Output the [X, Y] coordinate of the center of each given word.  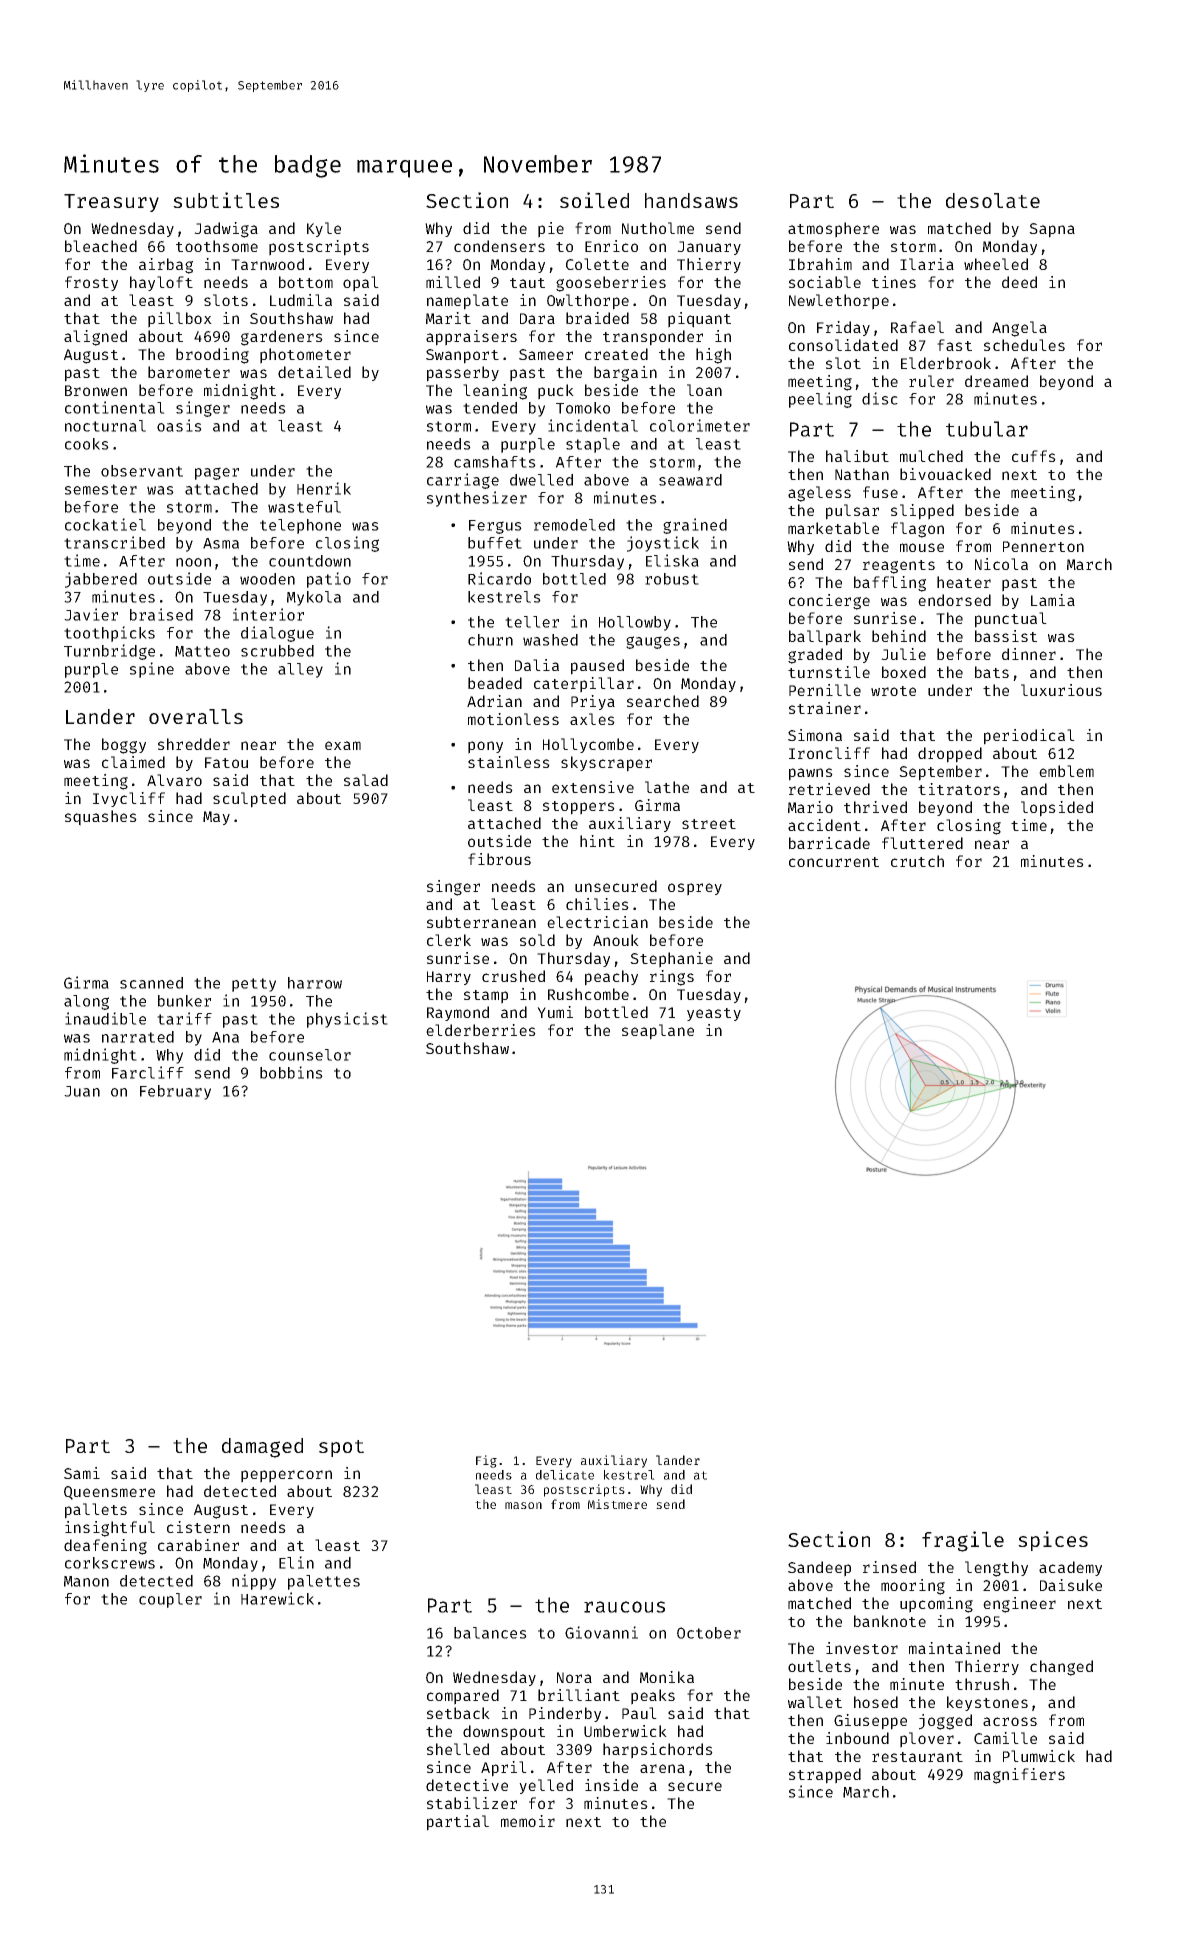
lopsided [1057, 809]
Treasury [111, 203]
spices [1053, 1541]
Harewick [277, 1598]
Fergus [495, 527]
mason [523, 1505]
